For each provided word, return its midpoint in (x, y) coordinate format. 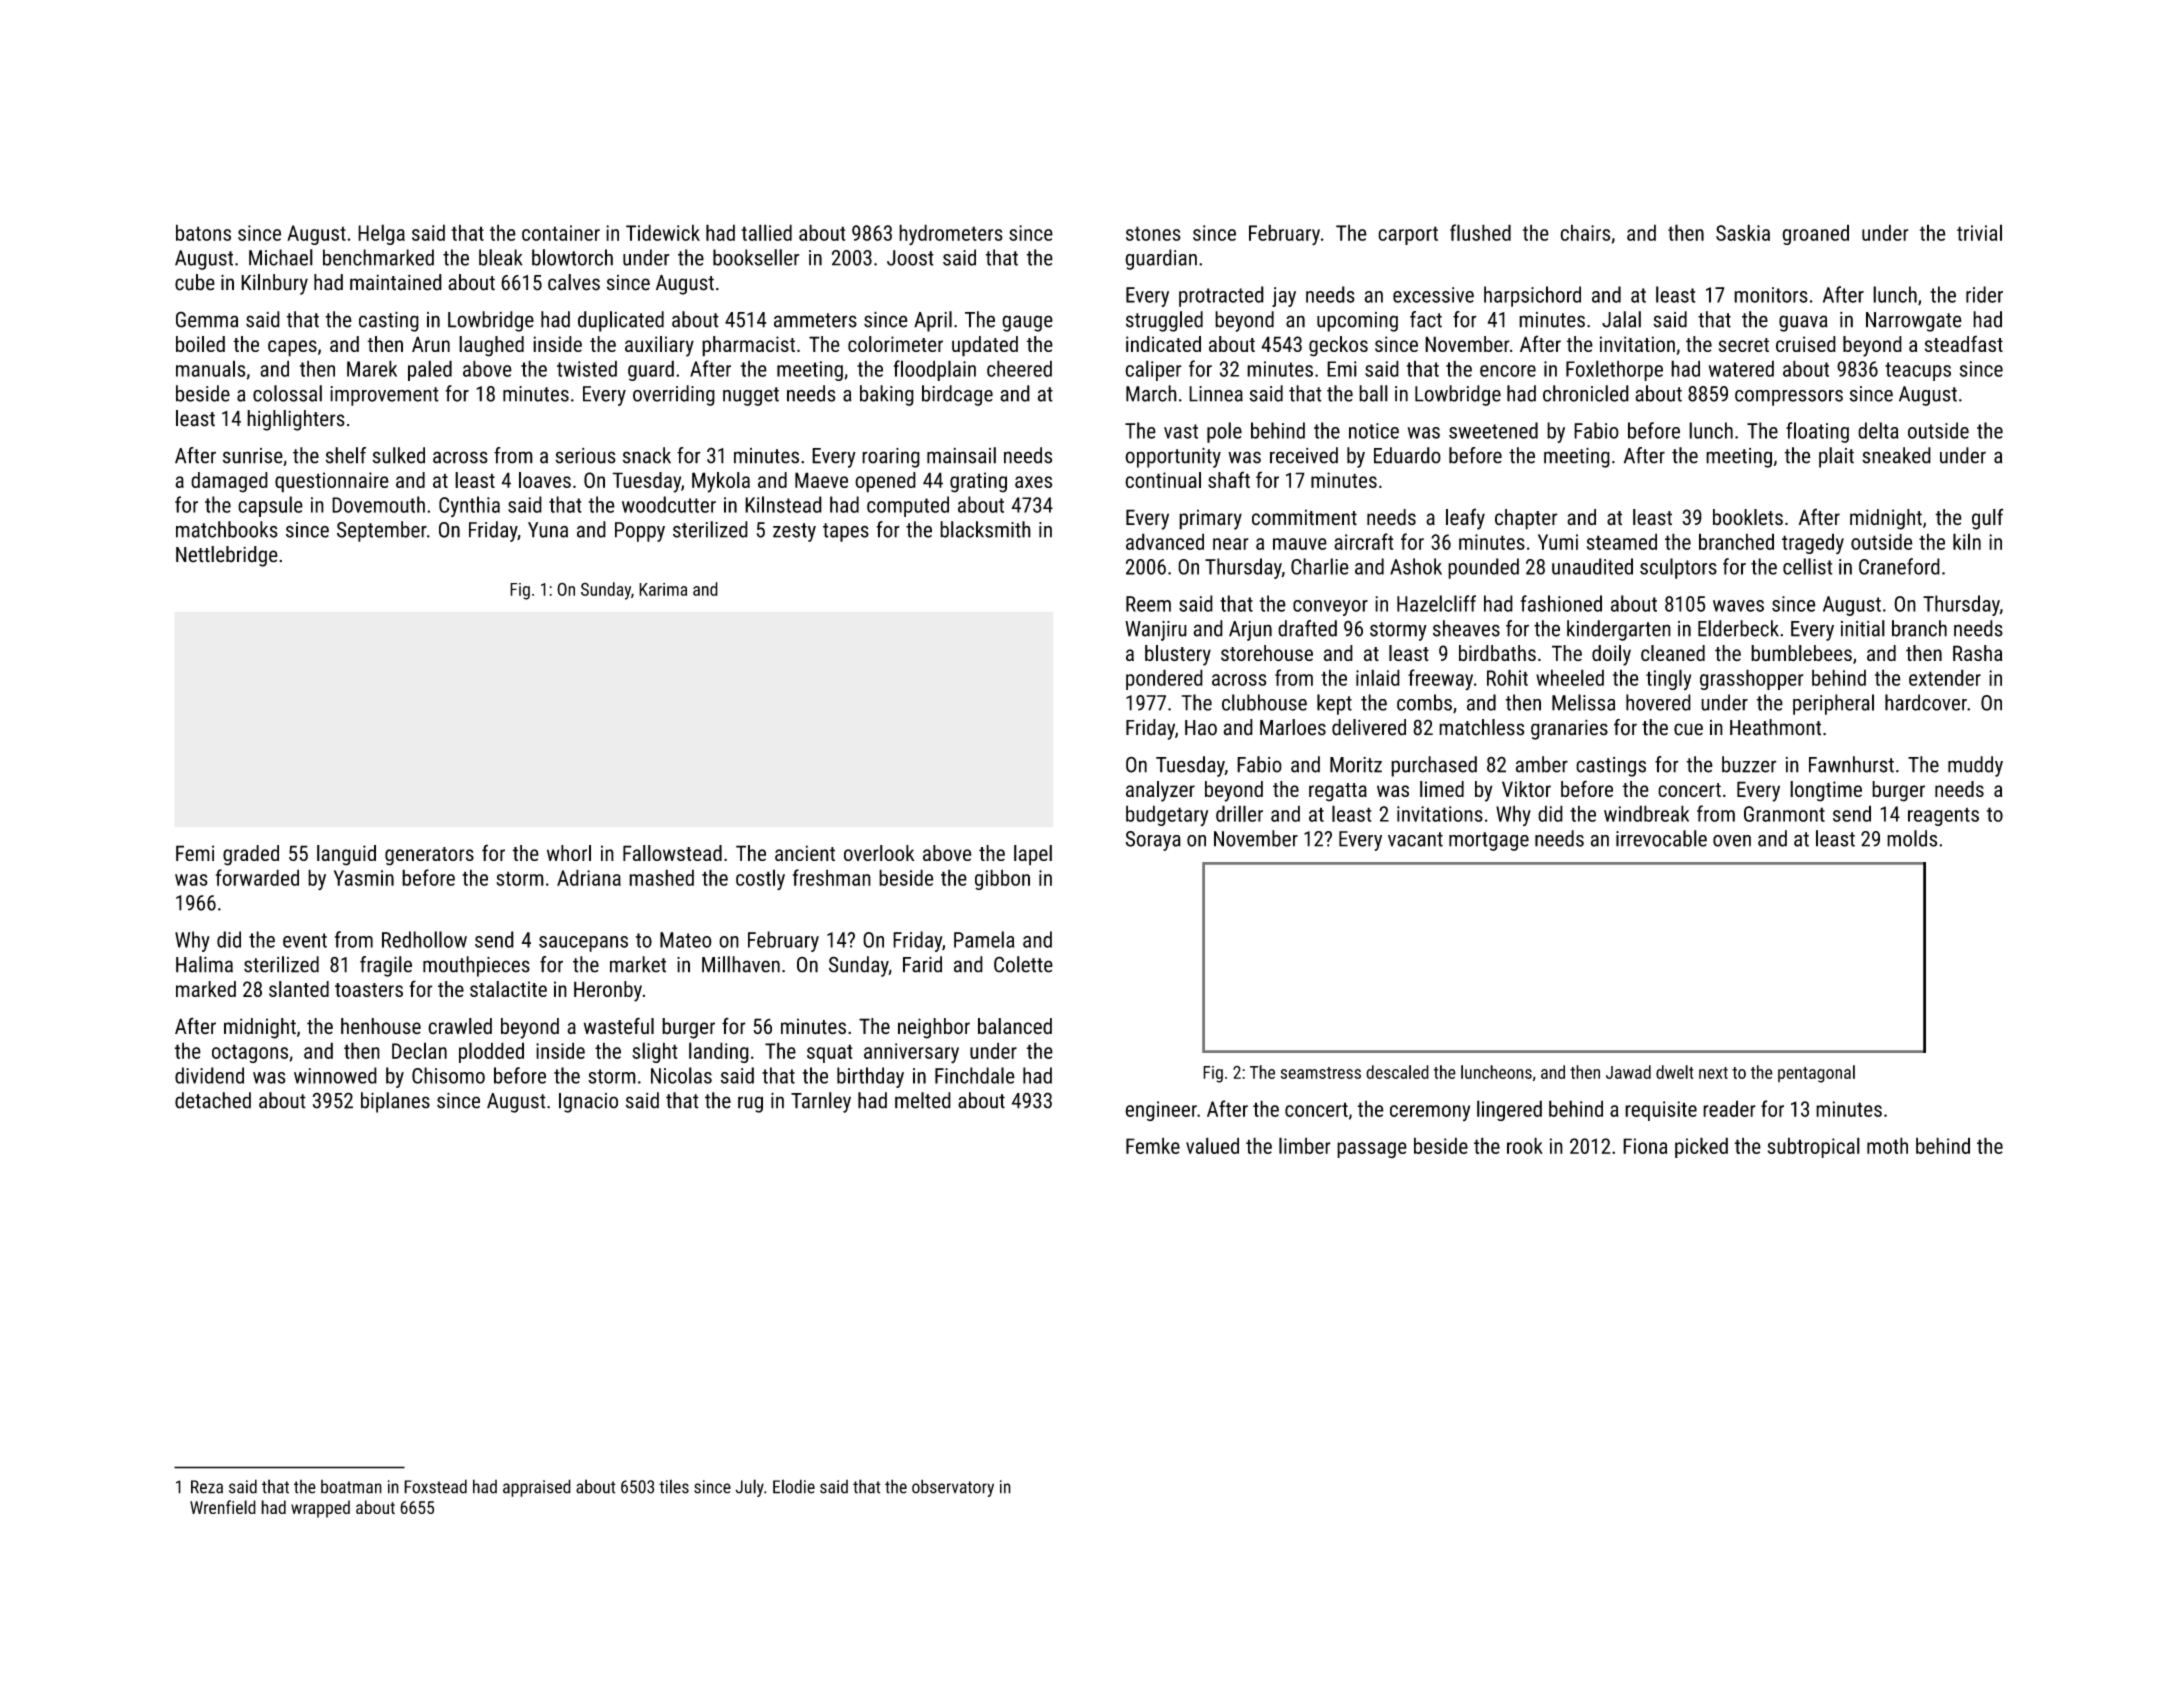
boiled (200, 344)
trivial (1979, 232)
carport (1408, 235)
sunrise (253, 456)
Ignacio (588, 1103)
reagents (1943, 816)
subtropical (1814, 1147)
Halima (204, 964)
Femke (1153, 1145)
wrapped (320, 1509)
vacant (1415, 839)
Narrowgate (1914, 322)
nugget (751, 396)
